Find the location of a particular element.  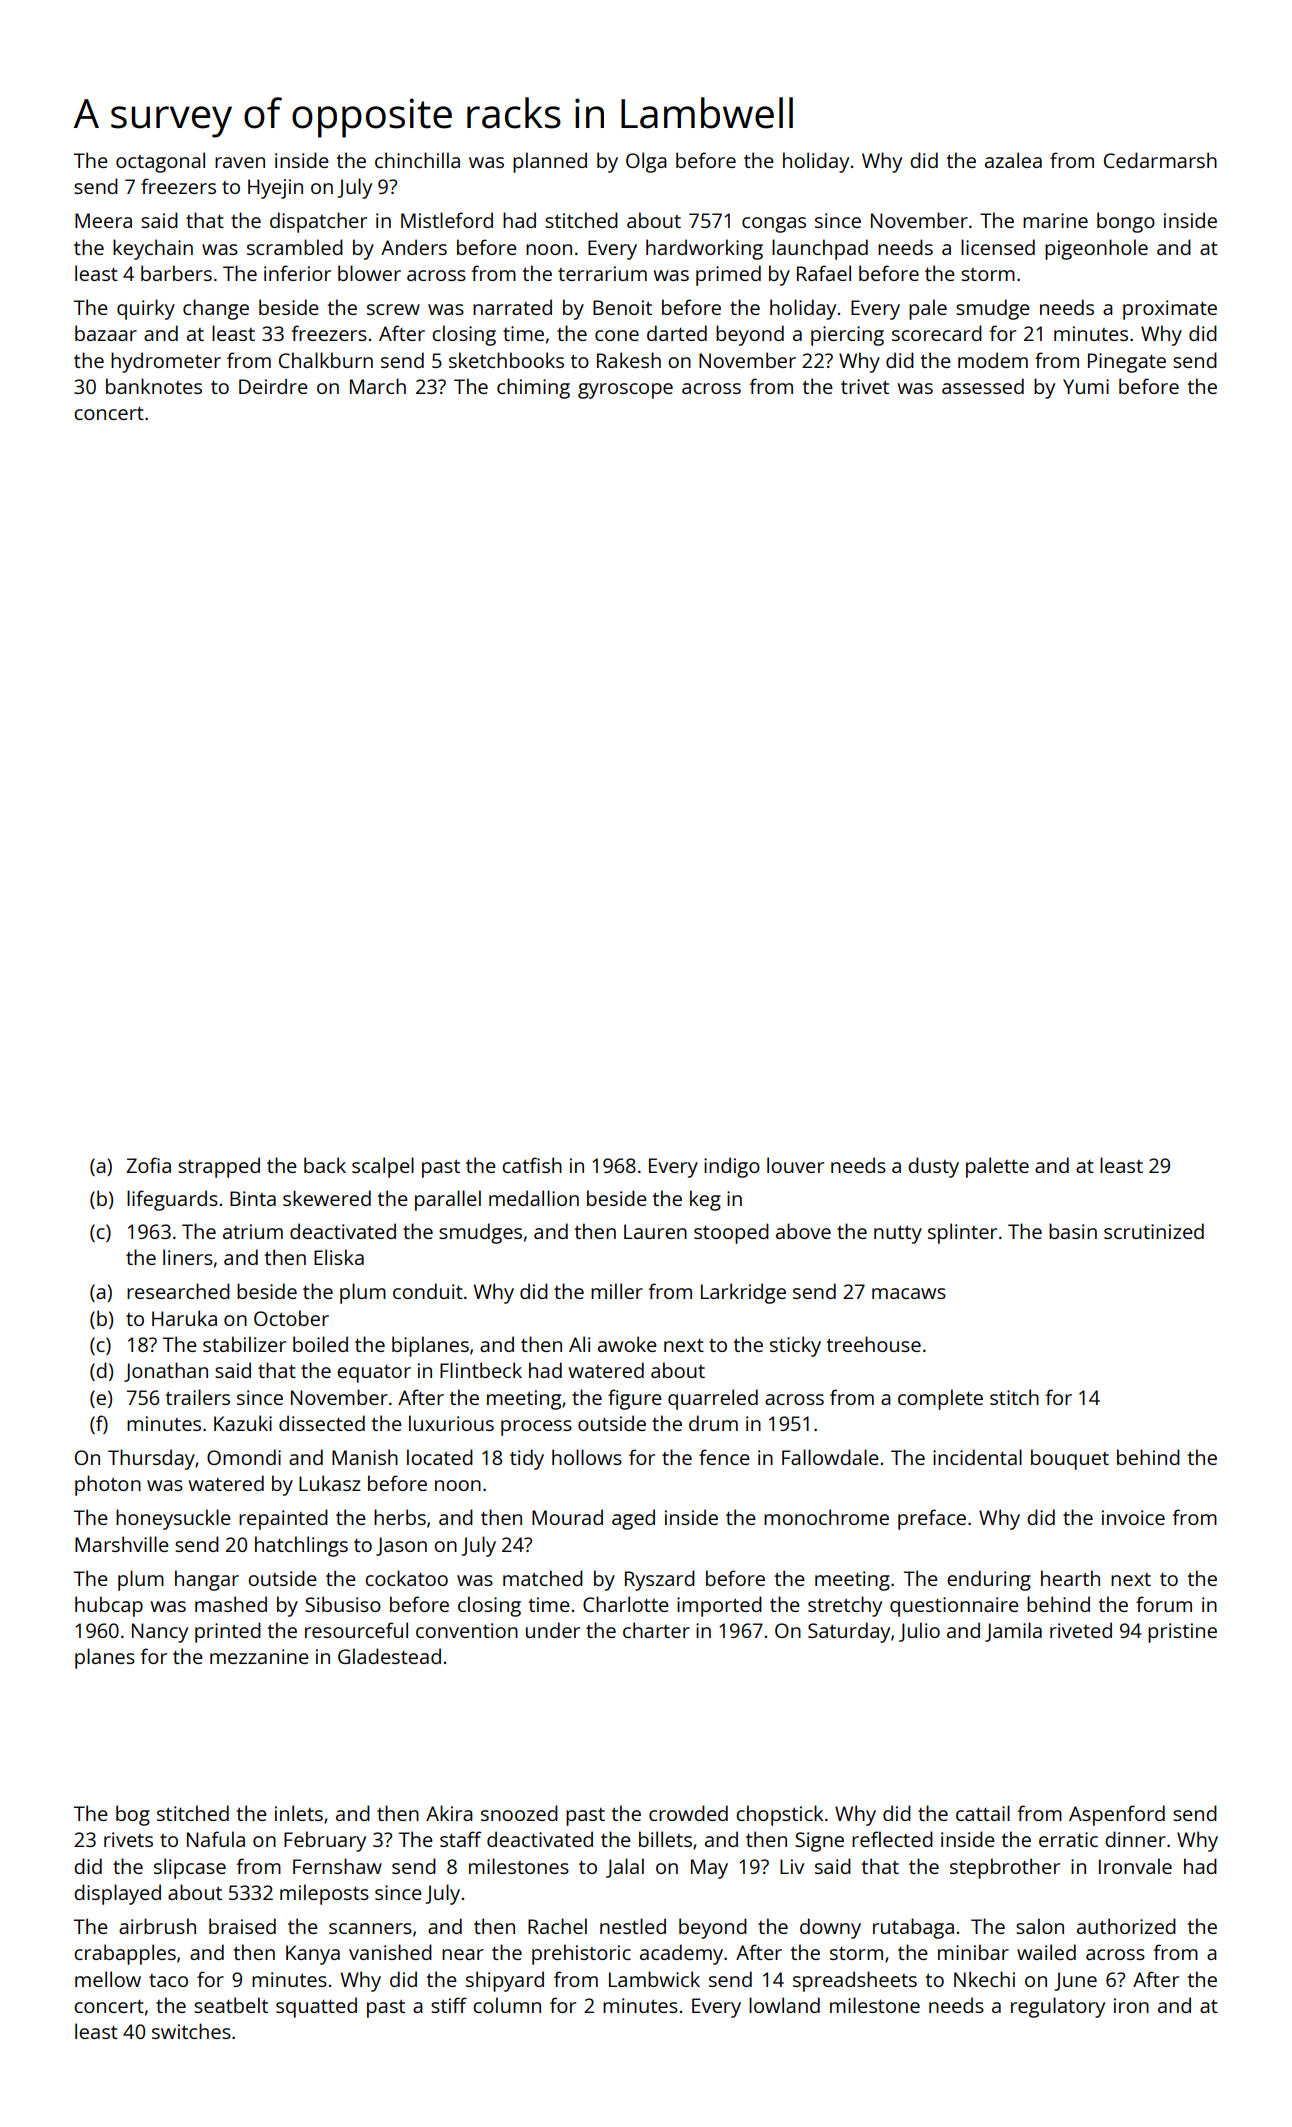

column is located at coordinates (507, 2005).
